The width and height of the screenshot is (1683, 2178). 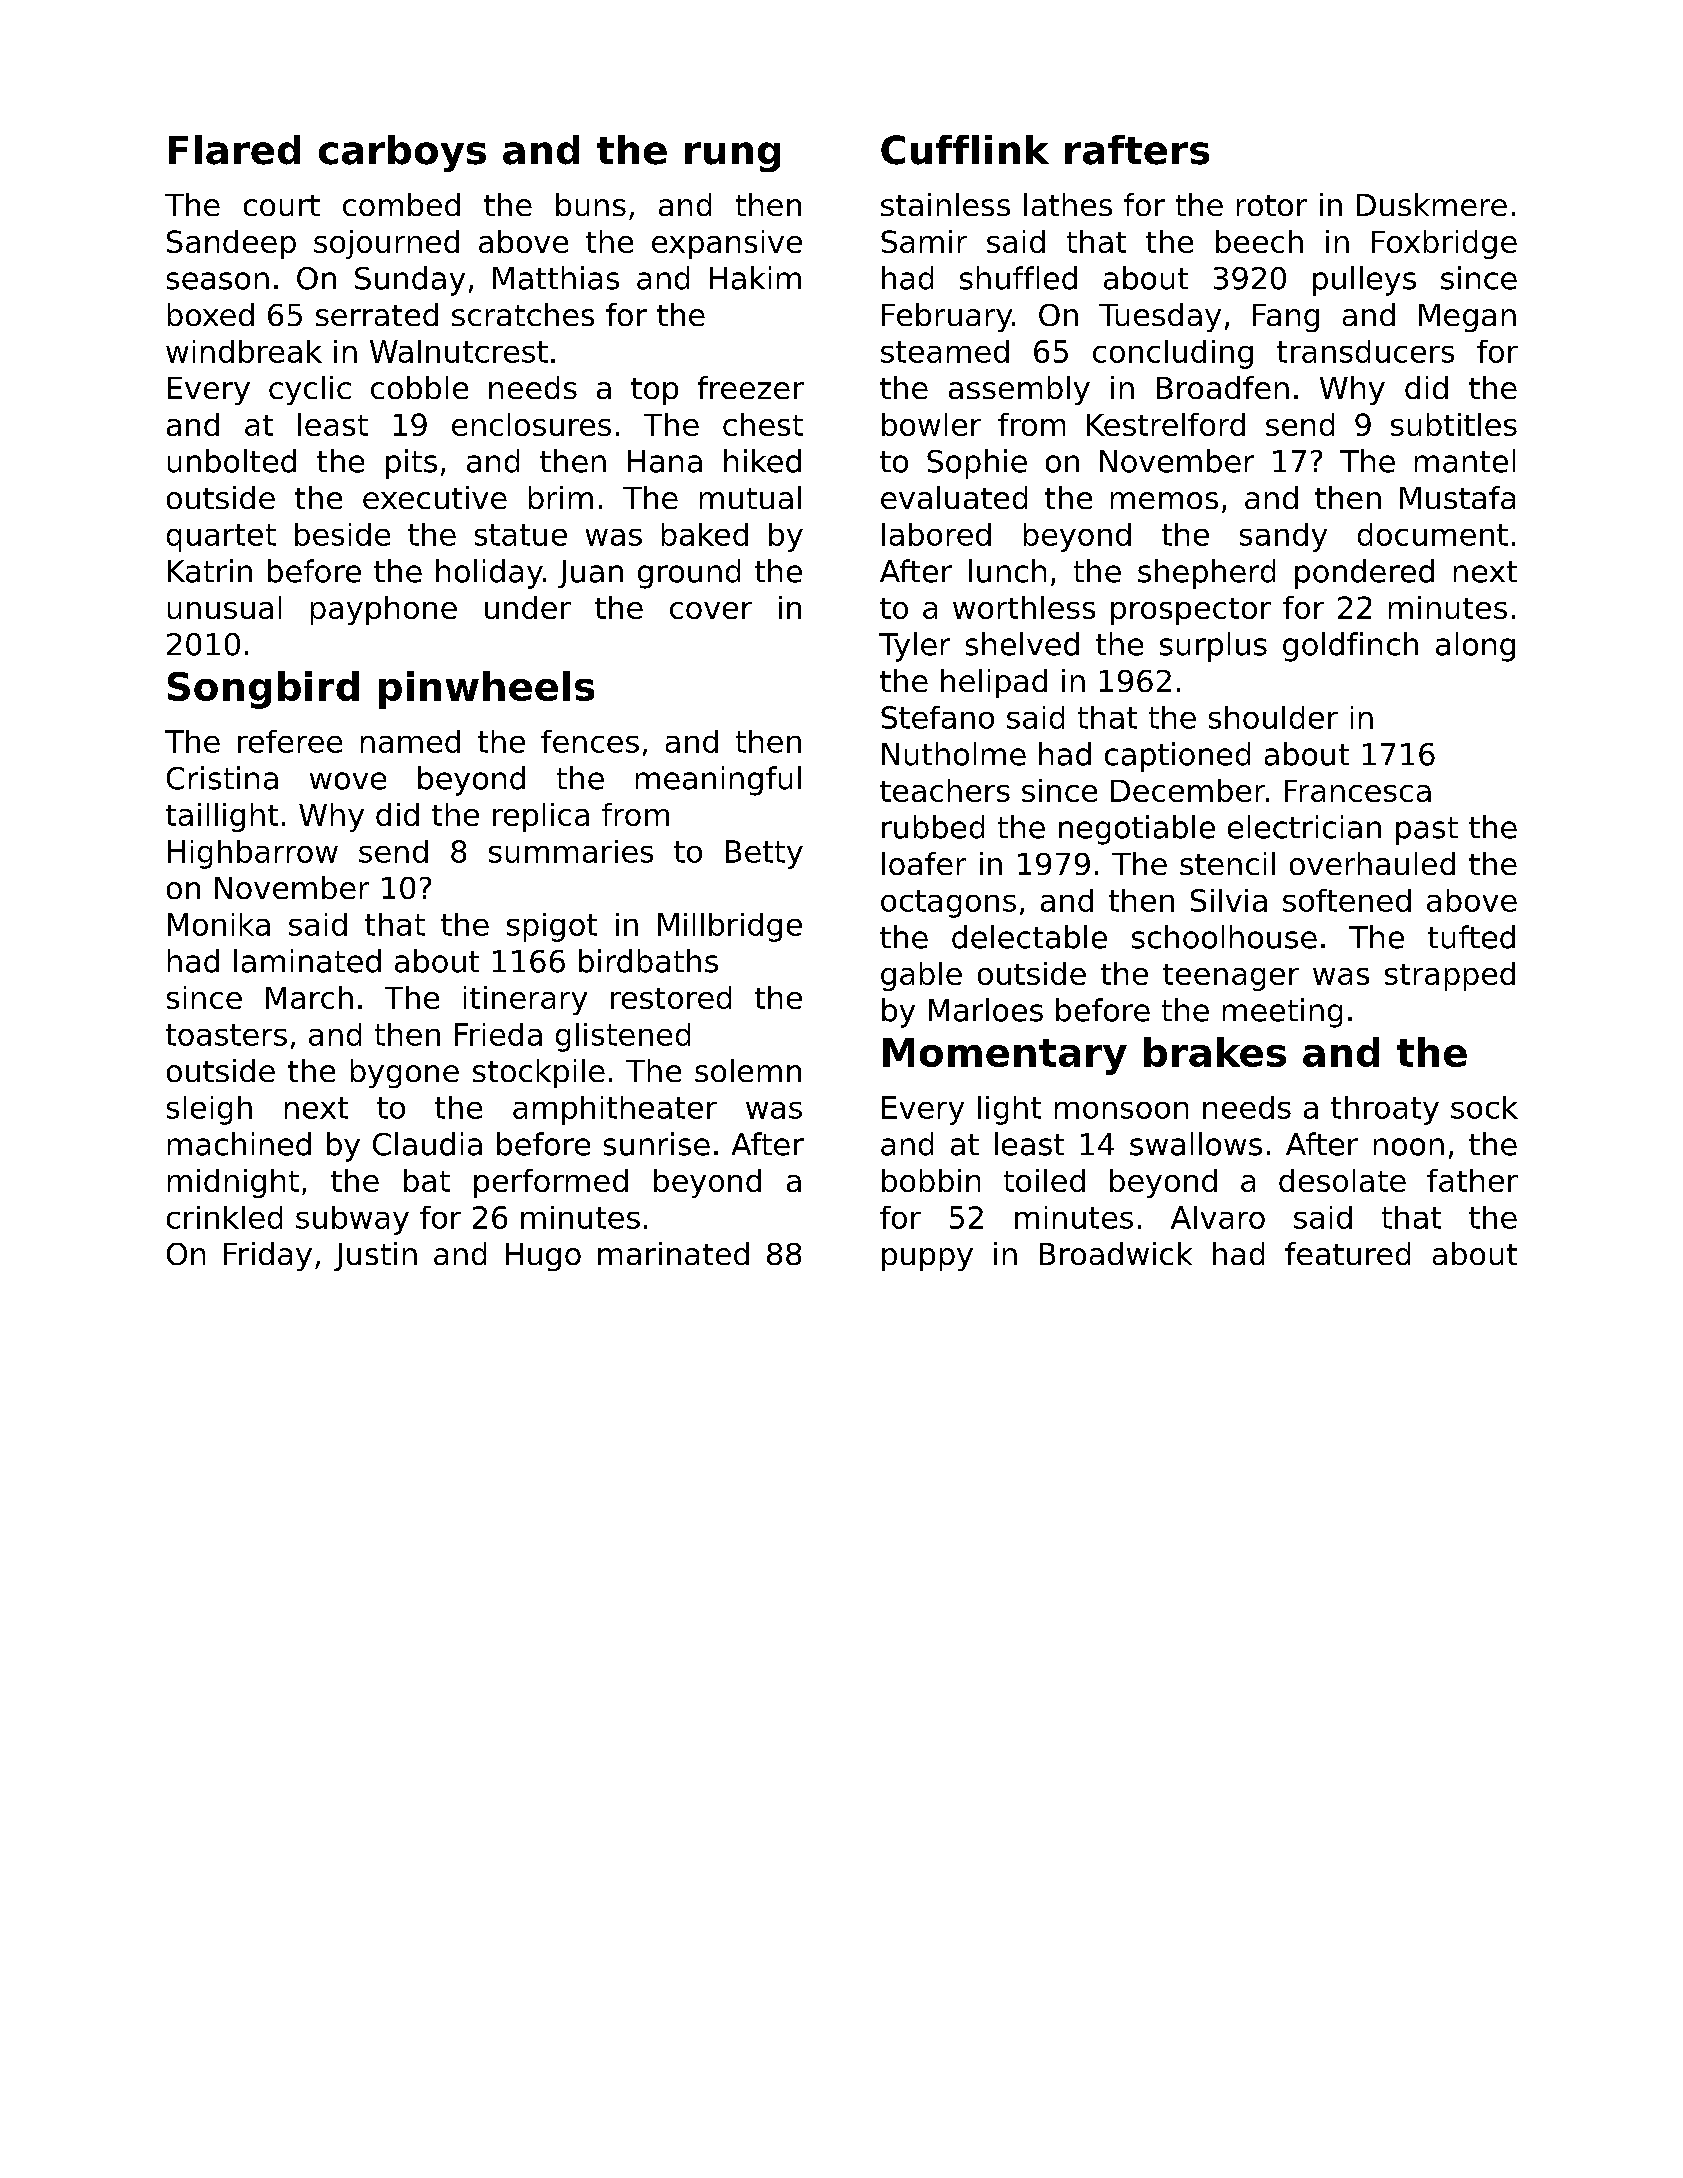 I want to click on rotor, so click(x=1272, y=205).
